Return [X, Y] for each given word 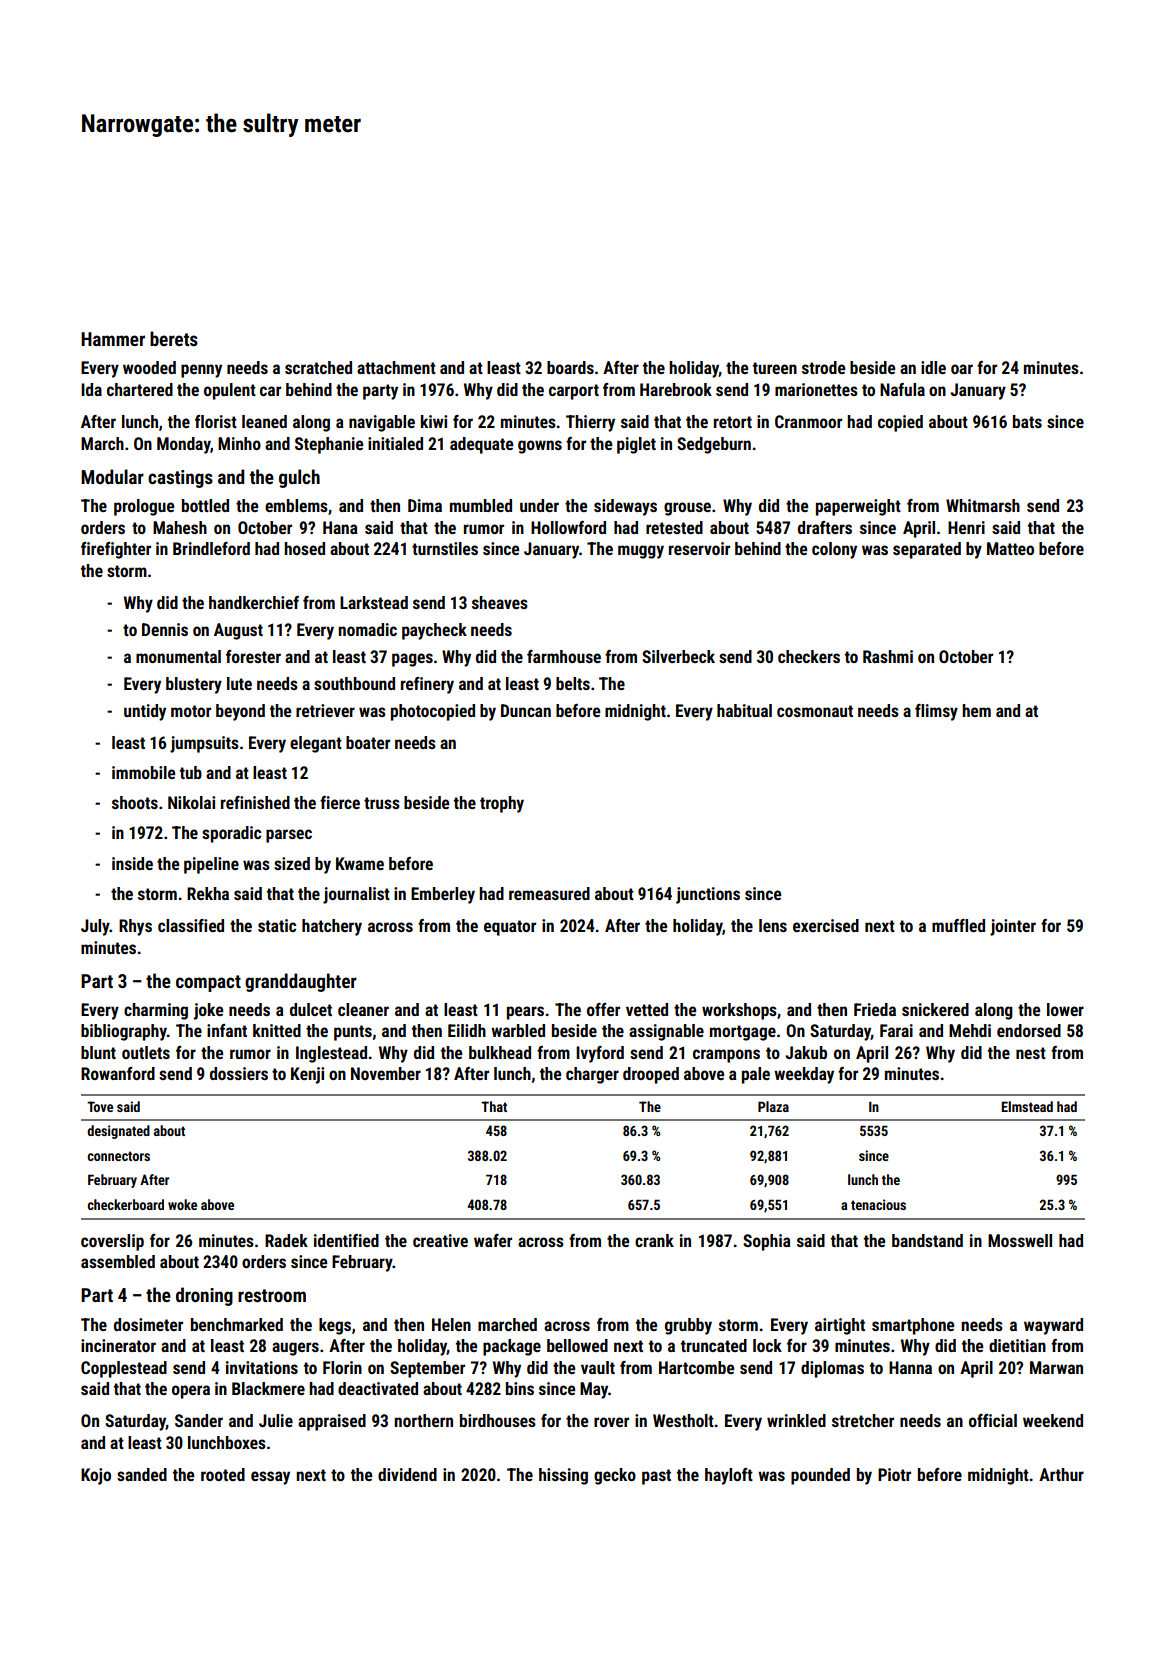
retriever [325, 710]
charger [592, 1075]
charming [156, 1011]
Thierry [590, 423]
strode [823, 367]
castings [180, 479]
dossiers [239, 1073]
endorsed [1029, 1030]
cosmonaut [815, 711]
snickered [935, 1009]
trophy [502, 804]
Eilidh [467, 1030]
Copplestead [124, 1369]
